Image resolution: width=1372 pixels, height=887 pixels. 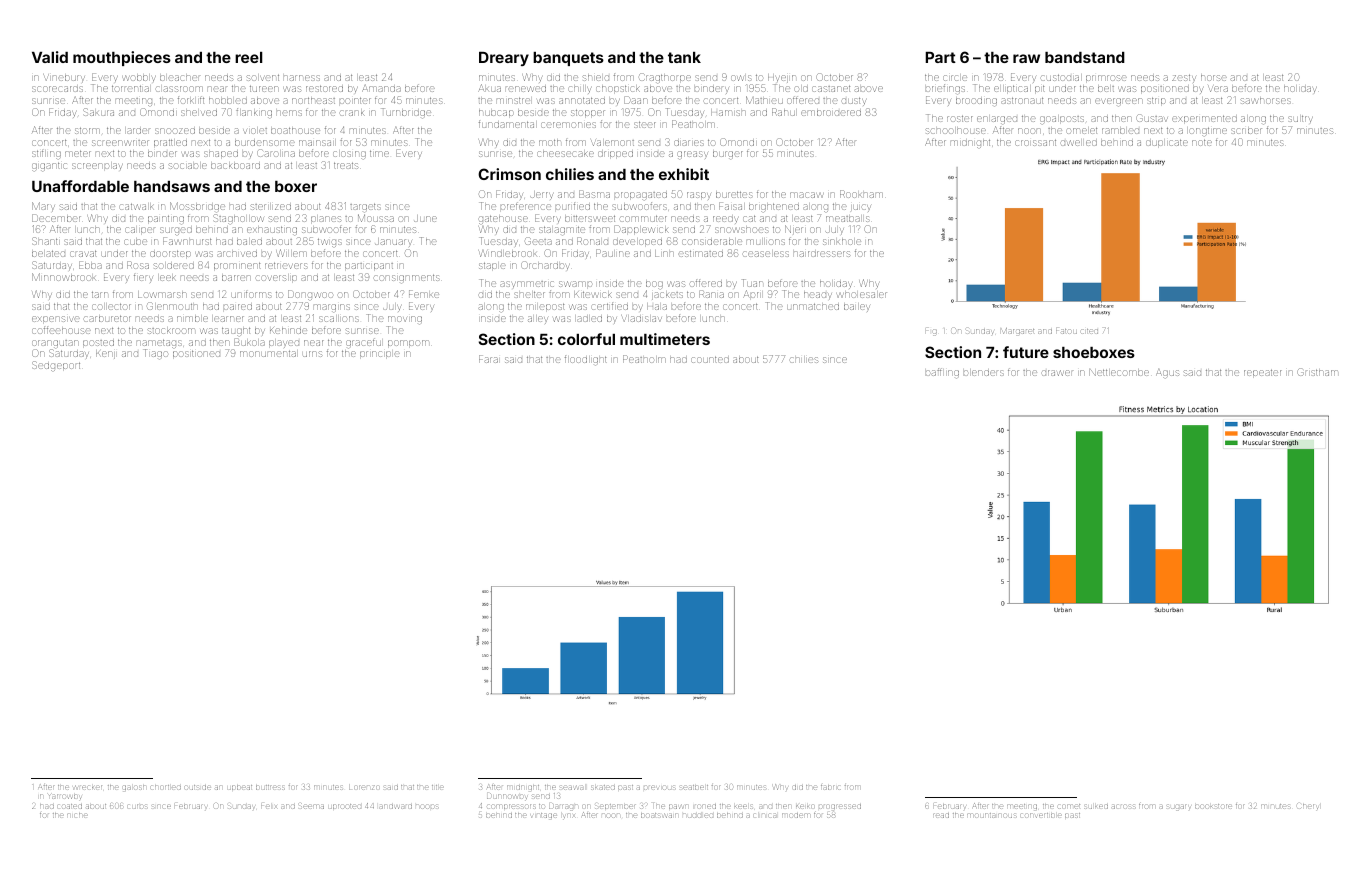 I want to click on Sedgeport, so click(x=56, y=366).
